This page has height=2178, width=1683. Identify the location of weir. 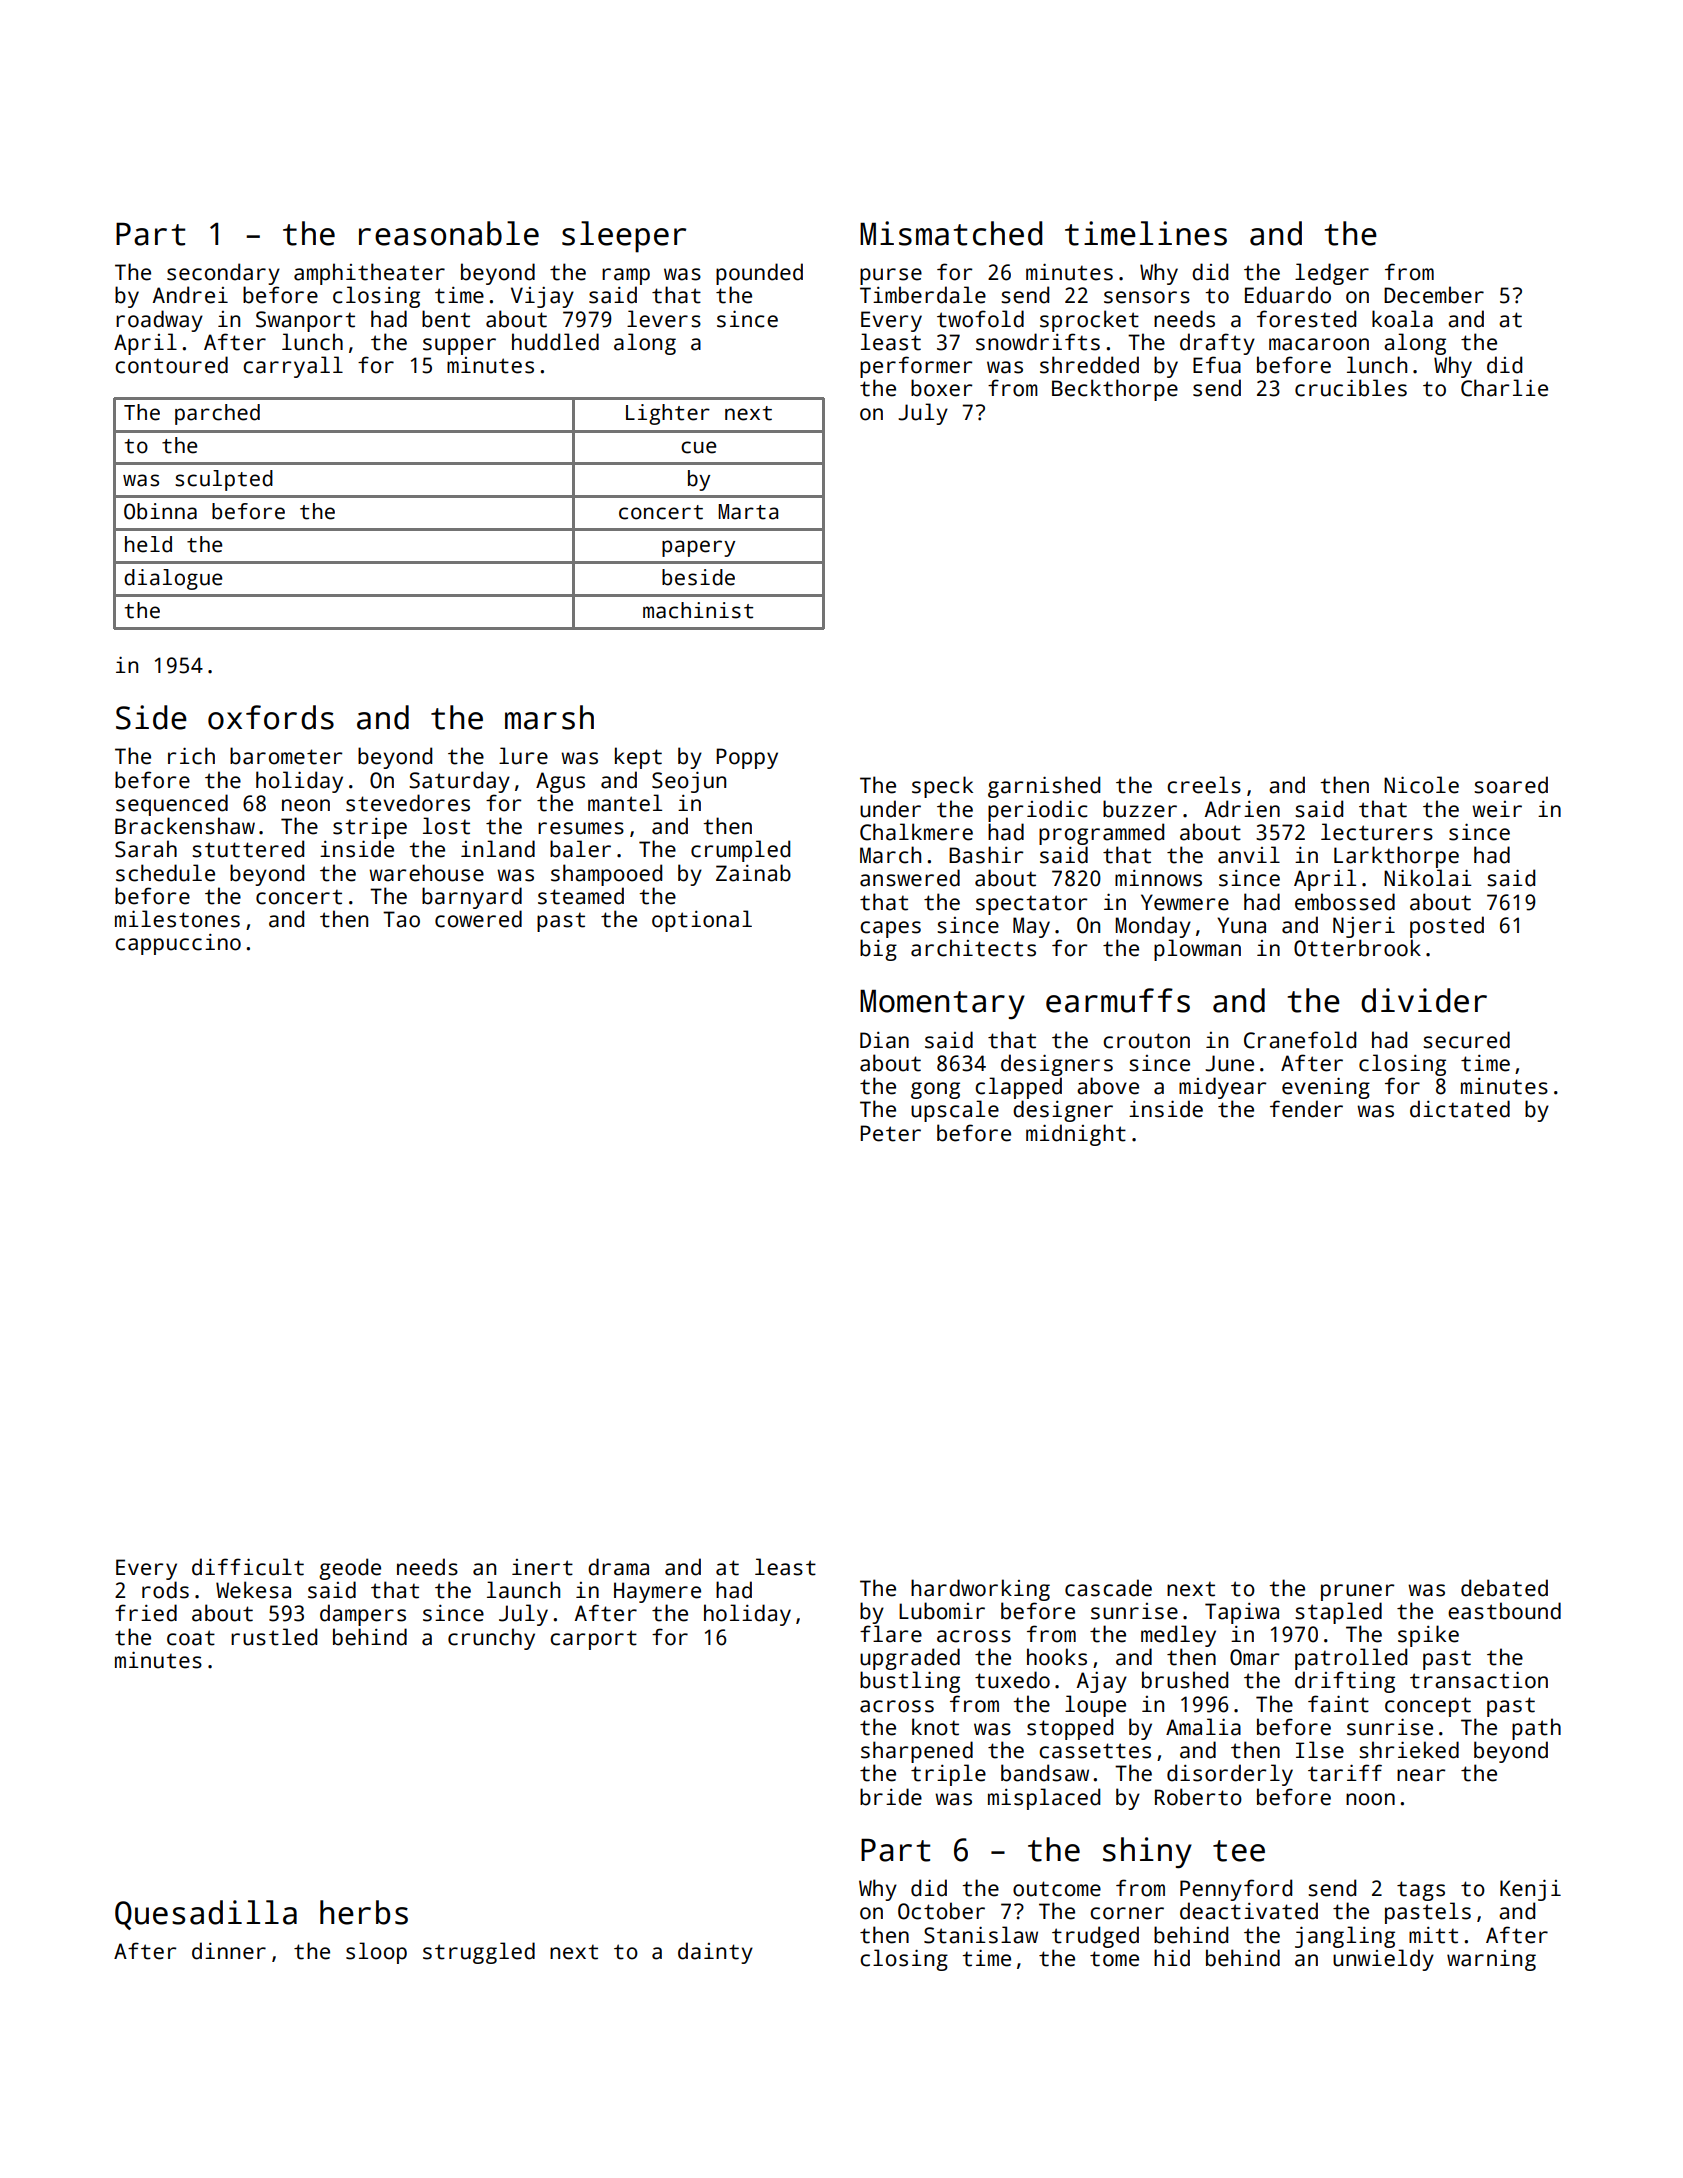
(1497, 809).
